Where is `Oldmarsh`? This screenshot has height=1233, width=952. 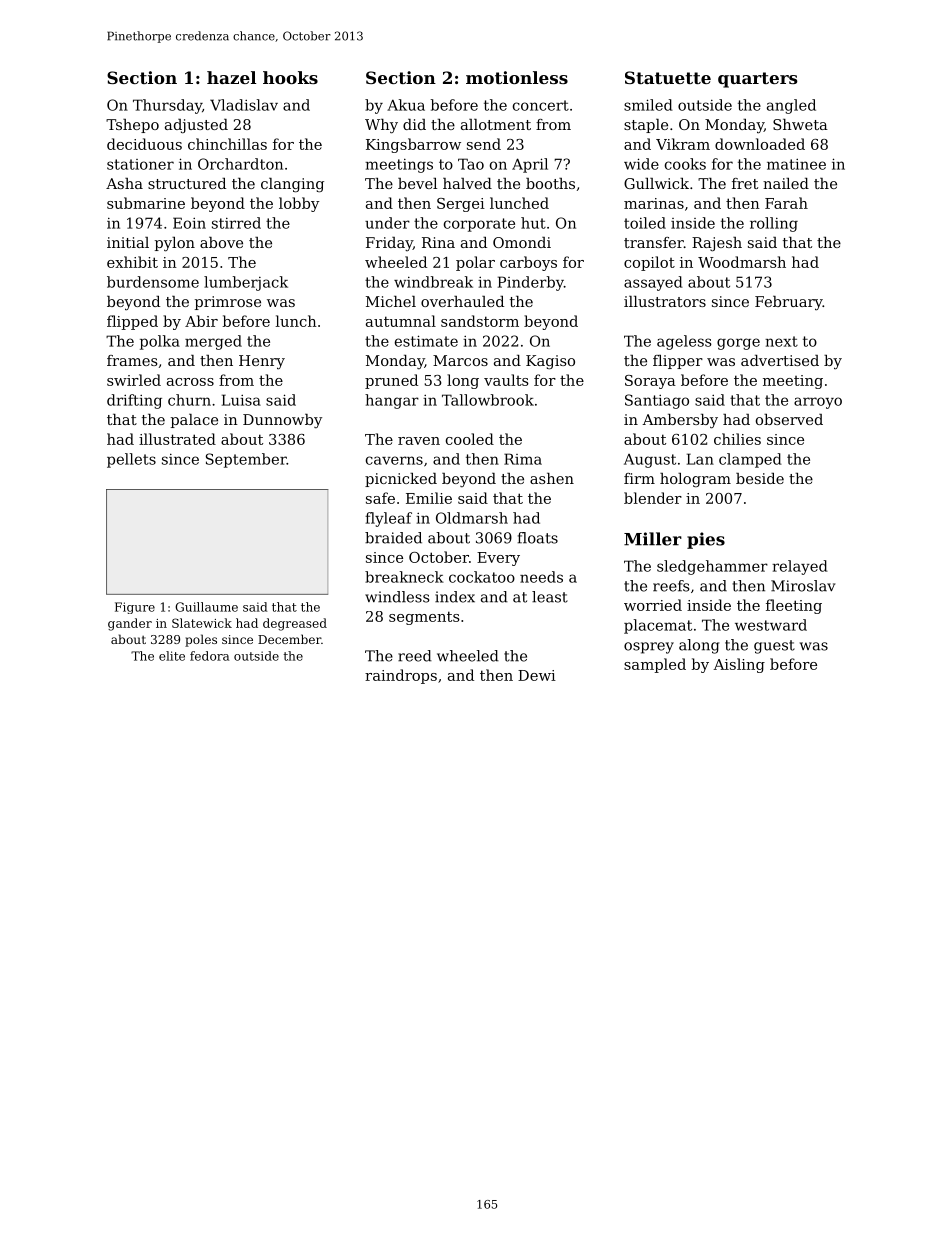
Oldmarsh is located at coordinates (472, 518).
